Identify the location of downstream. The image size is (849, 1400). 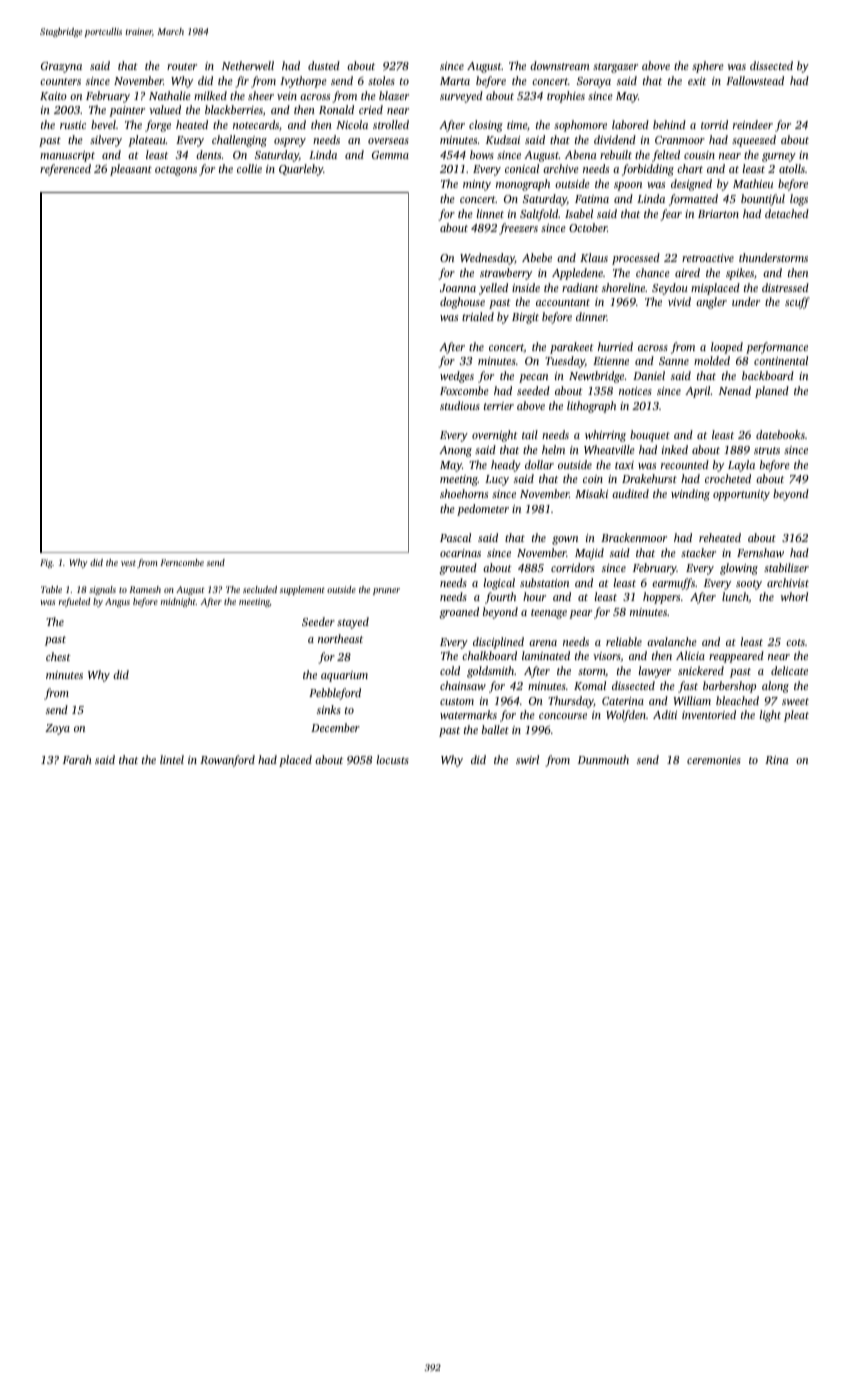
(560, 65).
